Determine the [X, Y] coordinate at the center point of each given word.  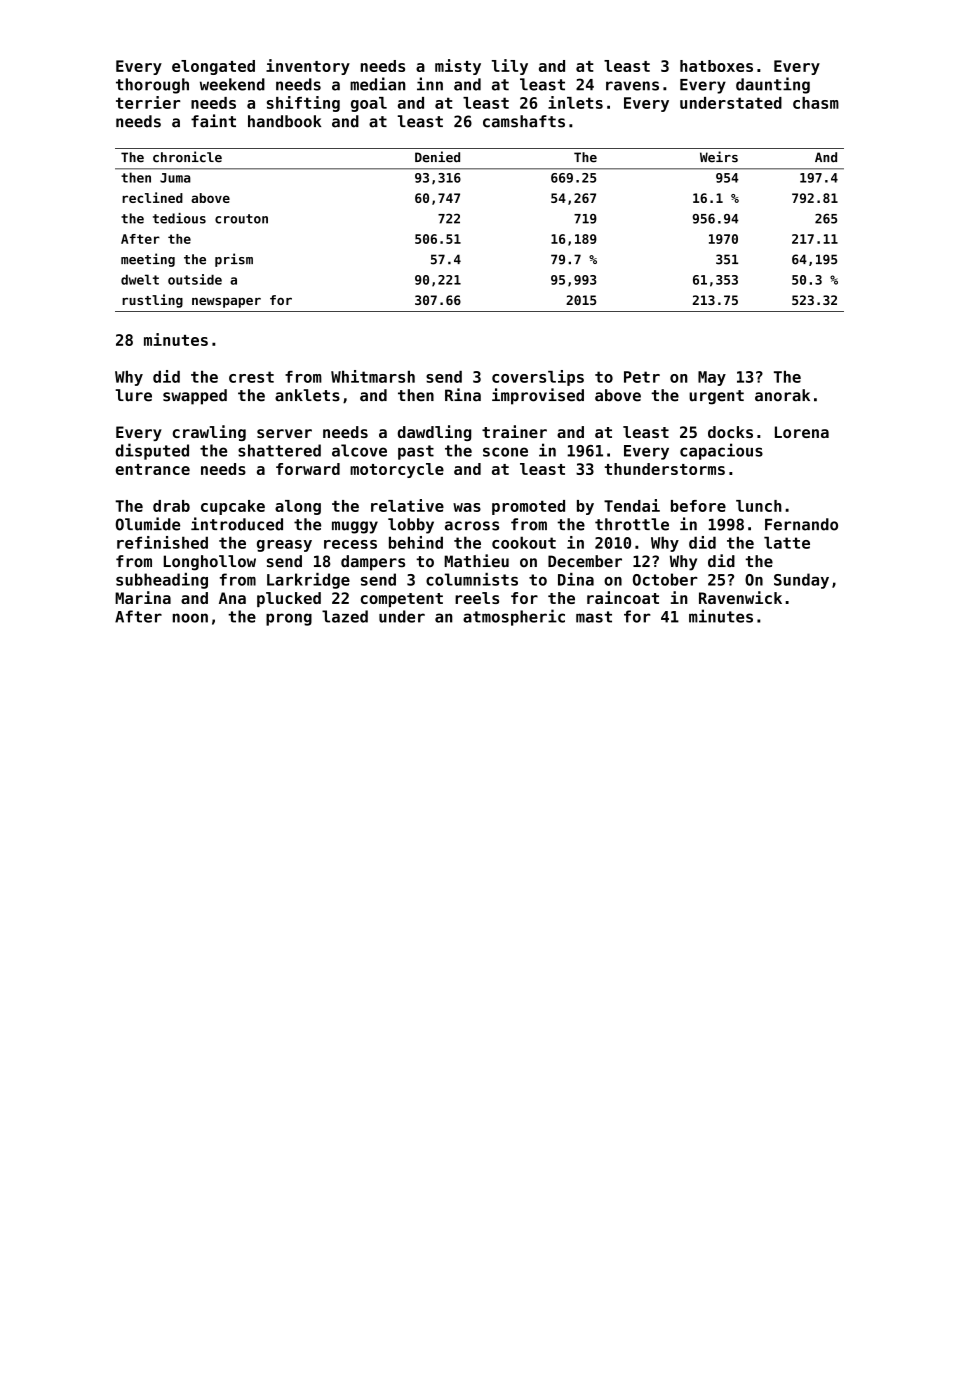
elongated [213, 67]
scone [505, 452]
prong [289, 619]
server [284, 433]
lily [510, 67]
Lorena [802, 432]
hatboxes [716, 66]
